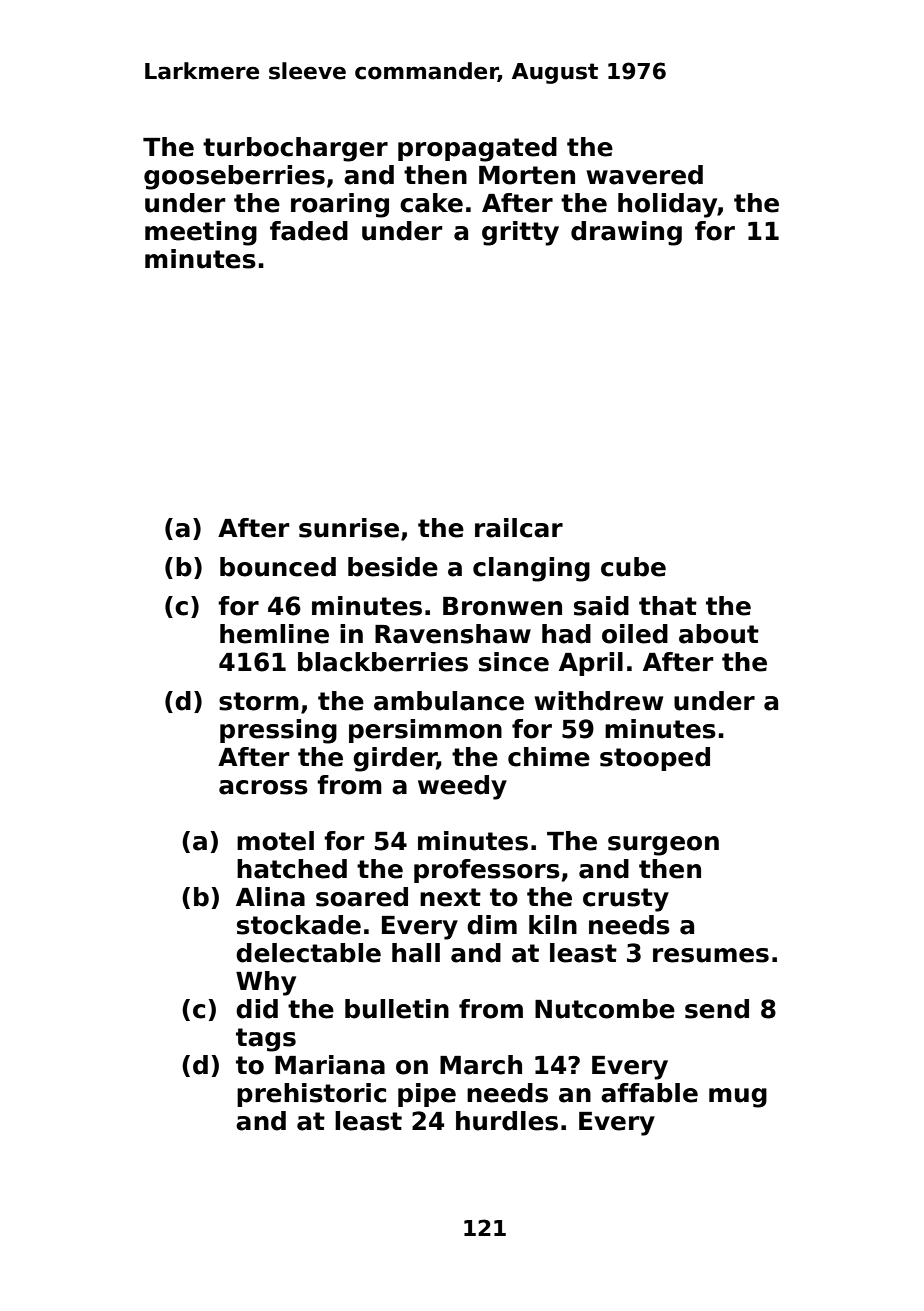 Image resolution: width=924 pixels, height=1311 pixels. I want to click on kiln, so click(553, 924).
